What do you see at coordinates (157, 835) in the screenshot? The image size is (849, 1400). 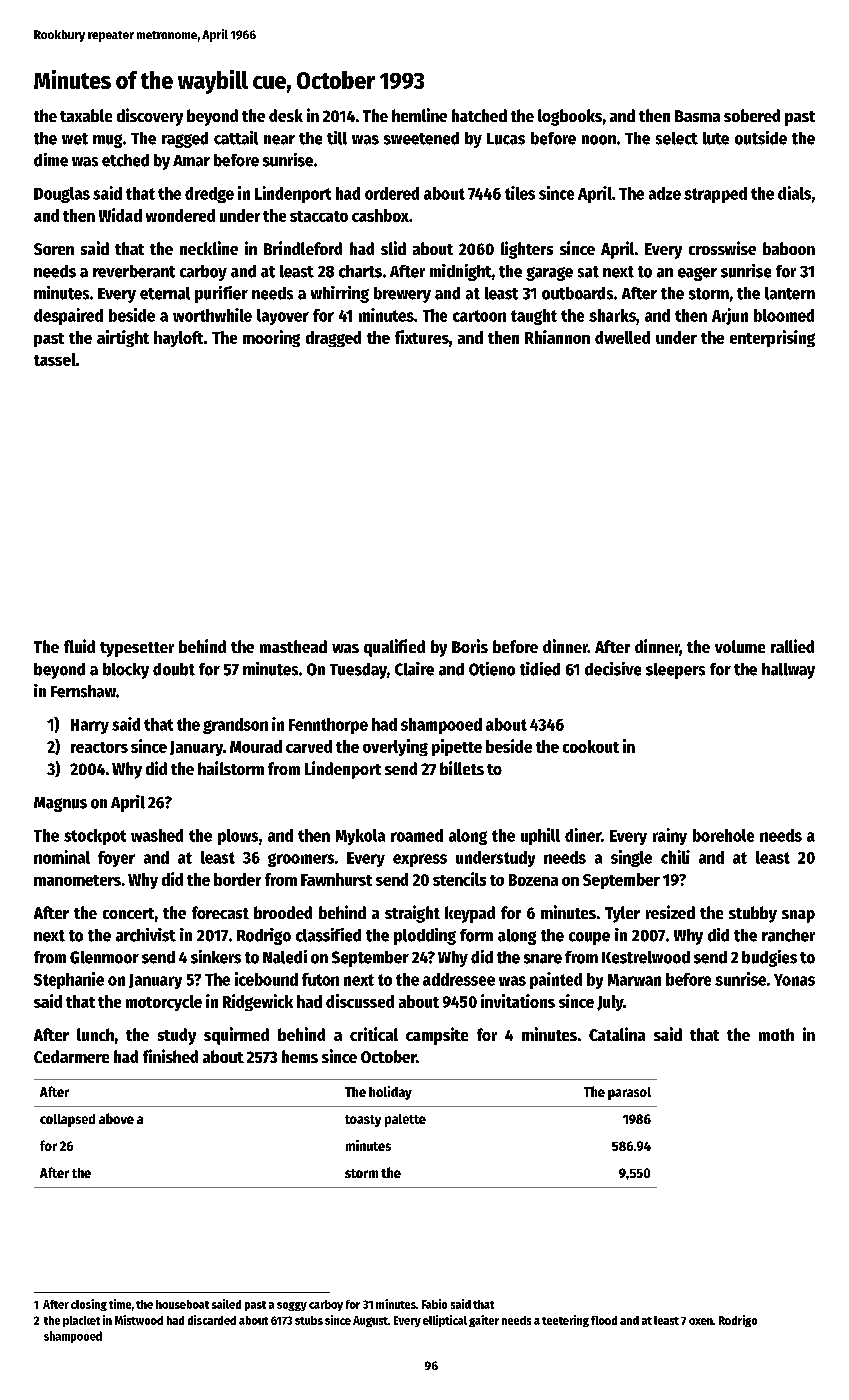 I see `washed` at bounding box center [157, 835].
